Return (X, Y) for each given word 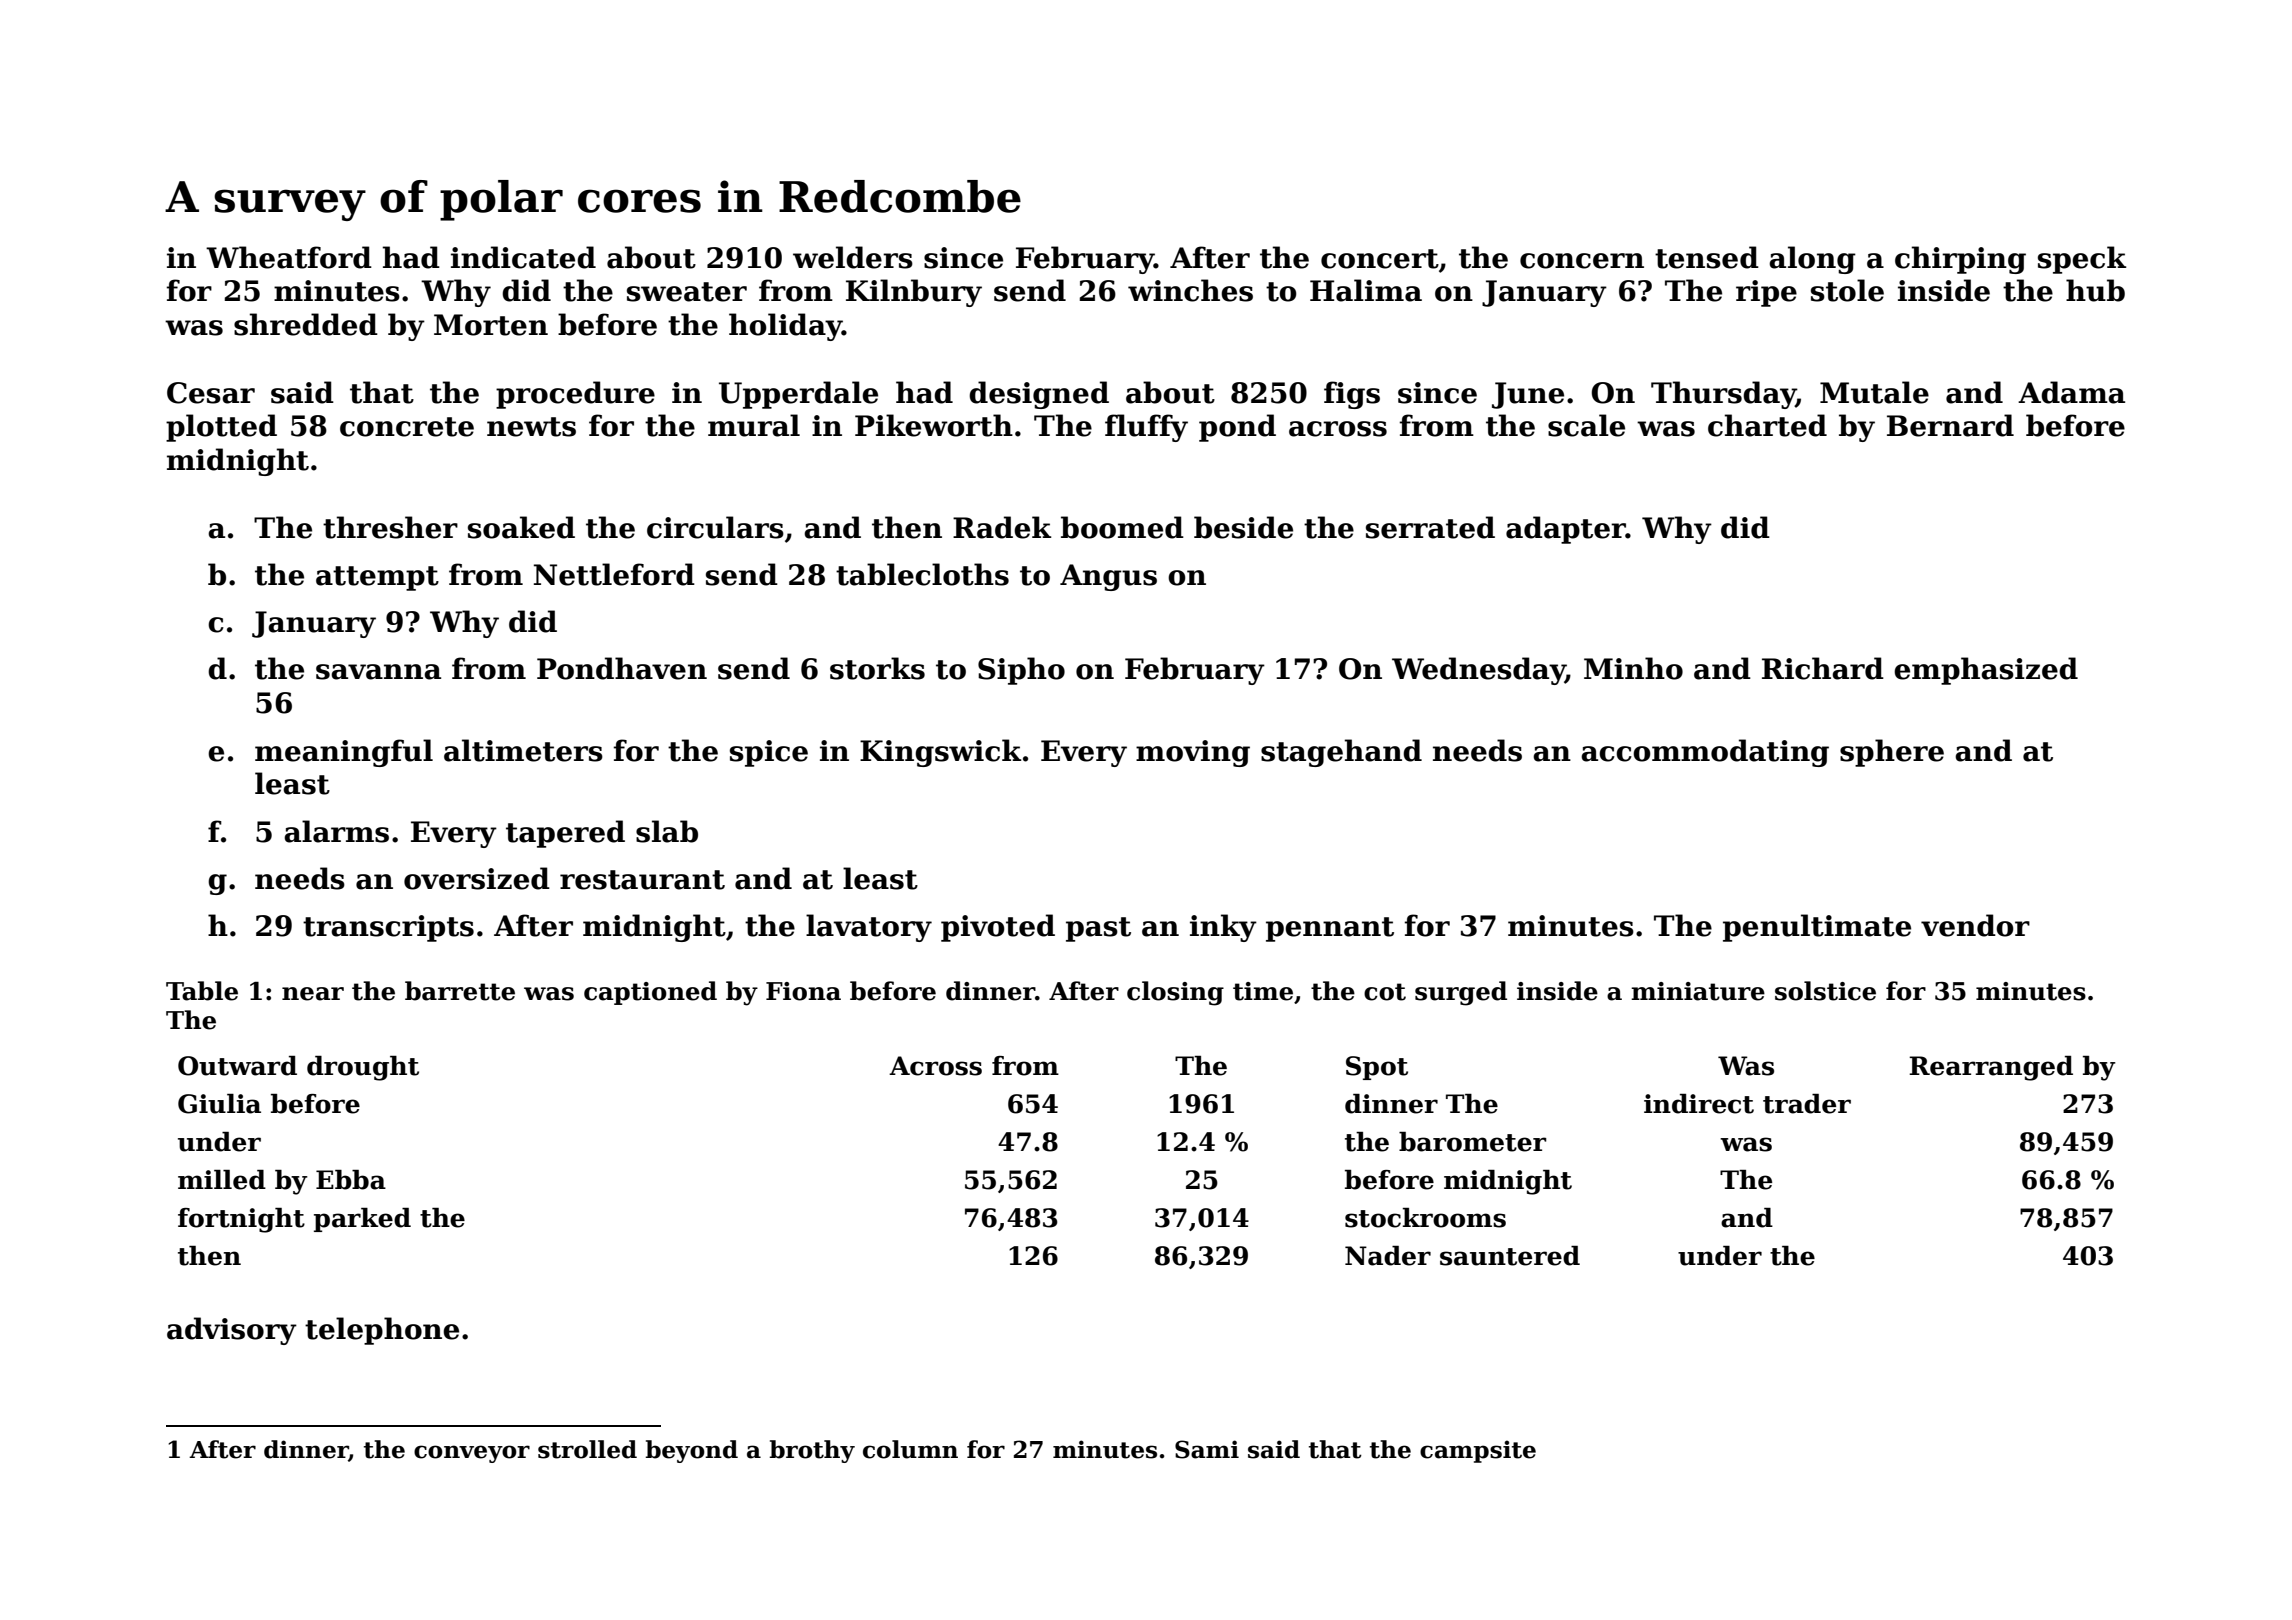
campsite (1478, 1451)
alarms (336, 831)
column (910, 1449)
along (1812, 260)
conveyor (472, 1454)
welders (853, 257)
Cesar (211, 393)
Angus (1108, 577)
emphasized (1986, 671)
